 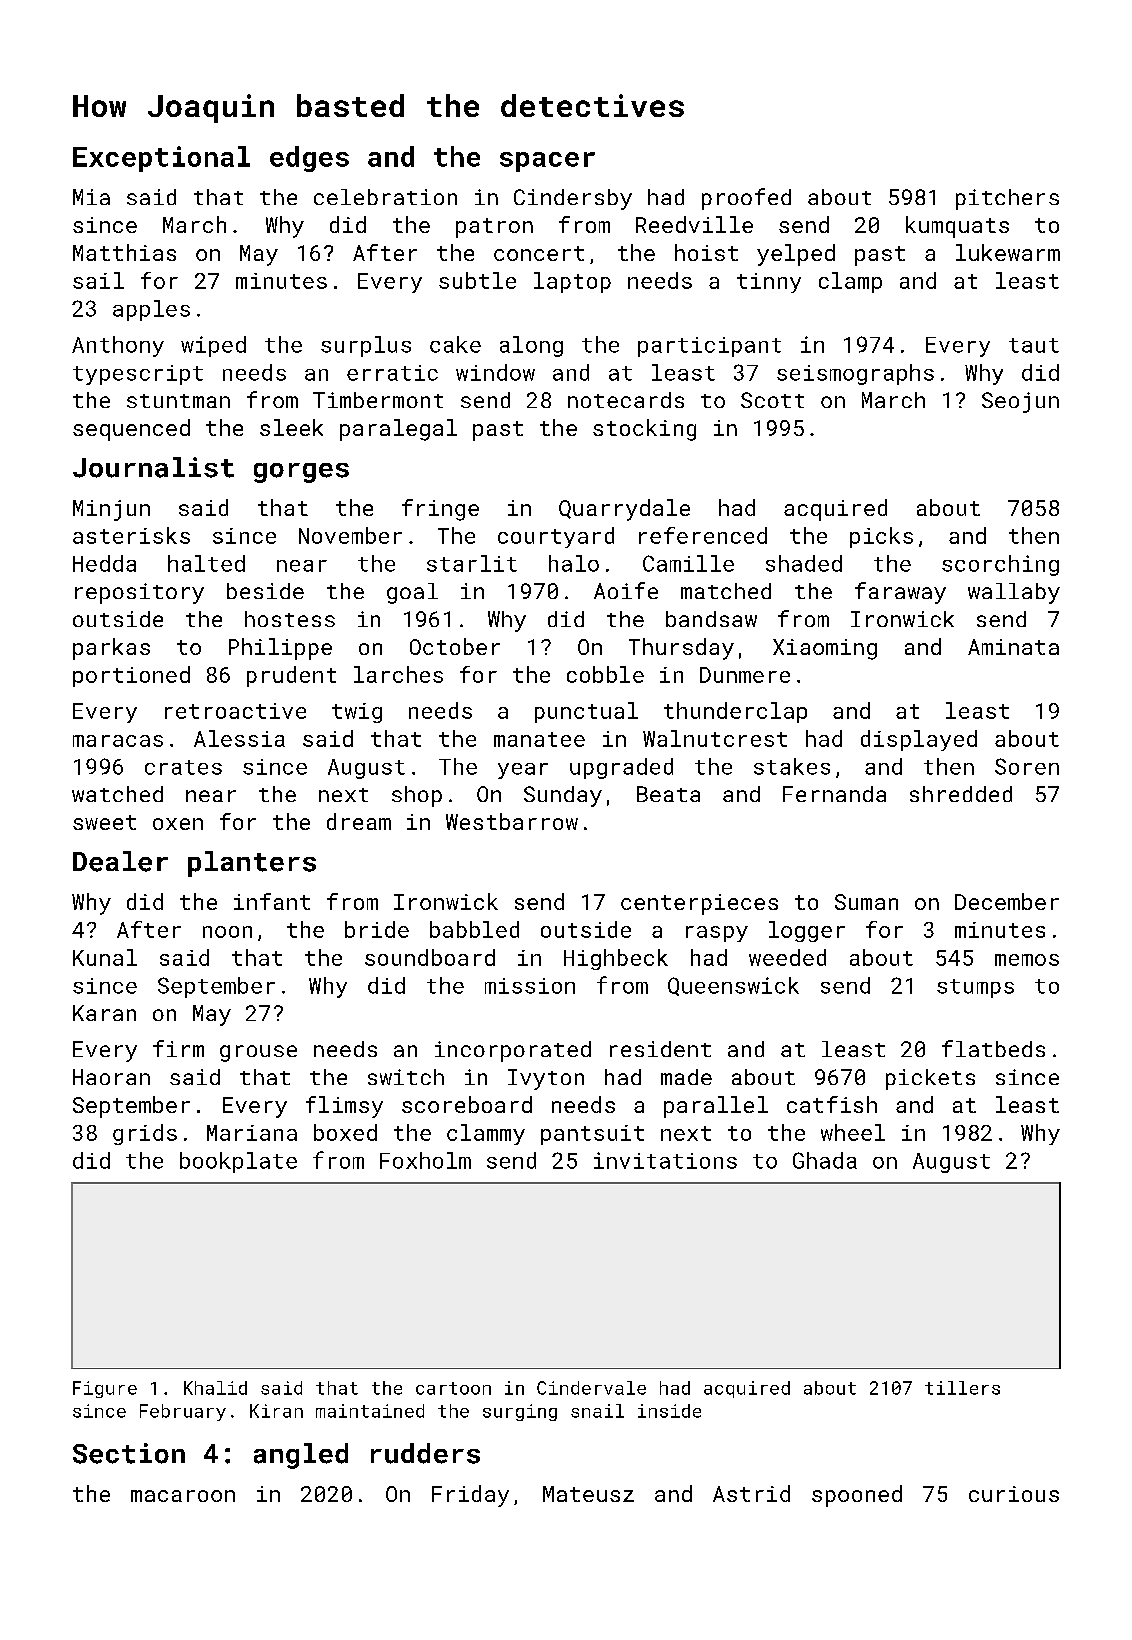 What do you see at coordinates (183, 767) in the screenshot?
I see `crates` at bounding box center [183, 767].
